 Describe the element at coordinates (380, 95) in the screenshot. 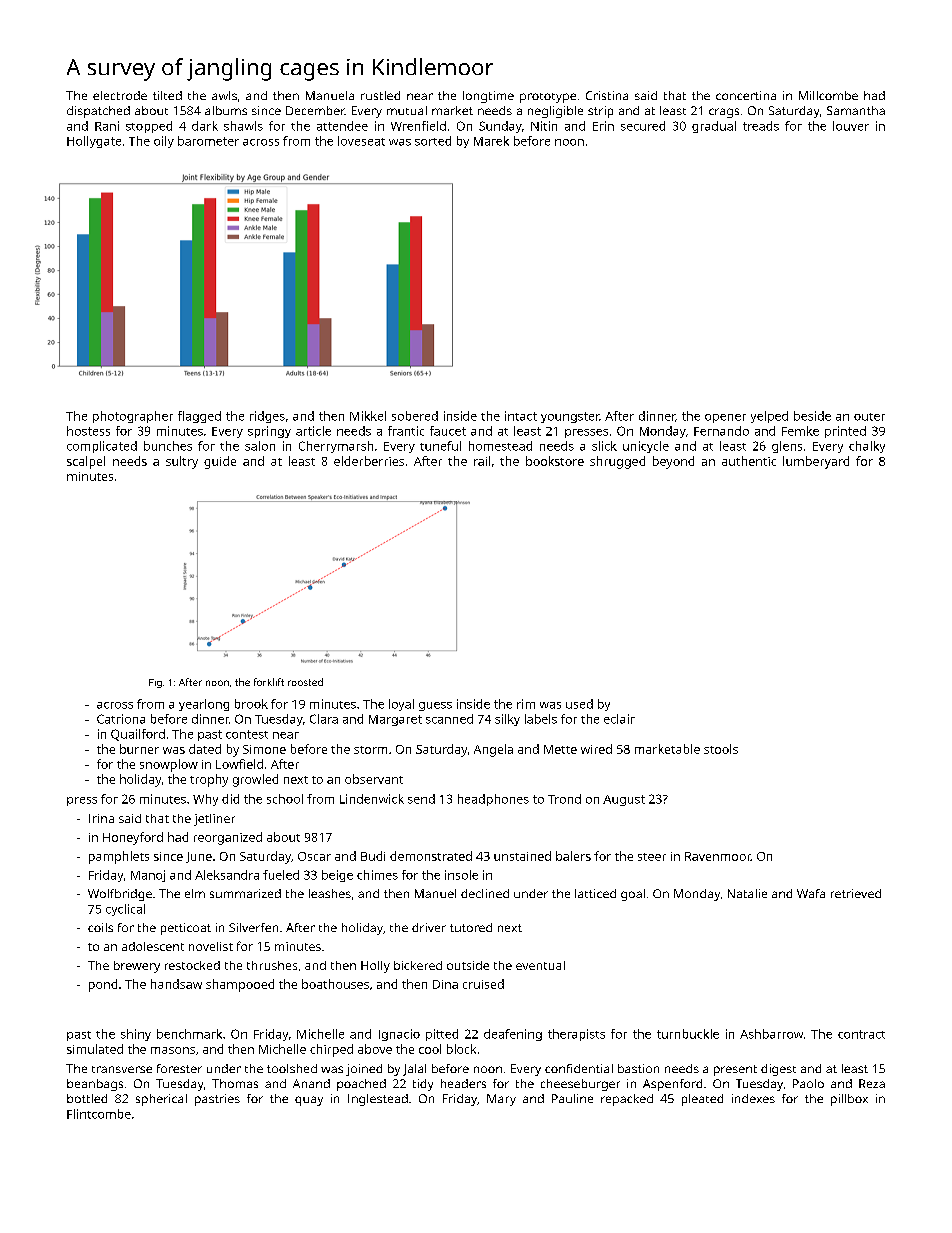

I see `rustled` at that location.
